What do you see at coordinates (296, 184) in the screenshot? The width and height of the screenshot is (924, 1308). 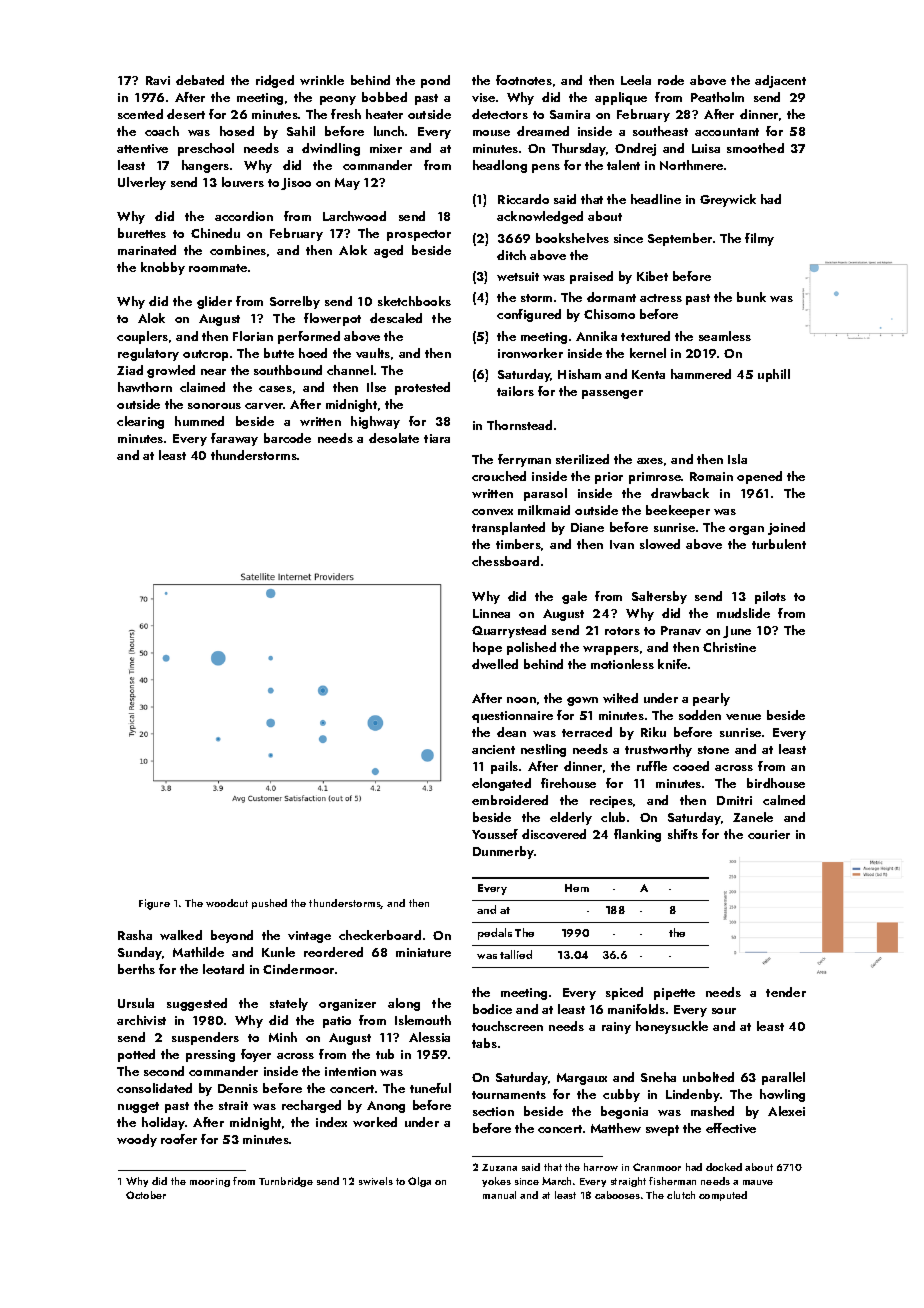 I see `Jisoo` at bounding box center [296, 184].
